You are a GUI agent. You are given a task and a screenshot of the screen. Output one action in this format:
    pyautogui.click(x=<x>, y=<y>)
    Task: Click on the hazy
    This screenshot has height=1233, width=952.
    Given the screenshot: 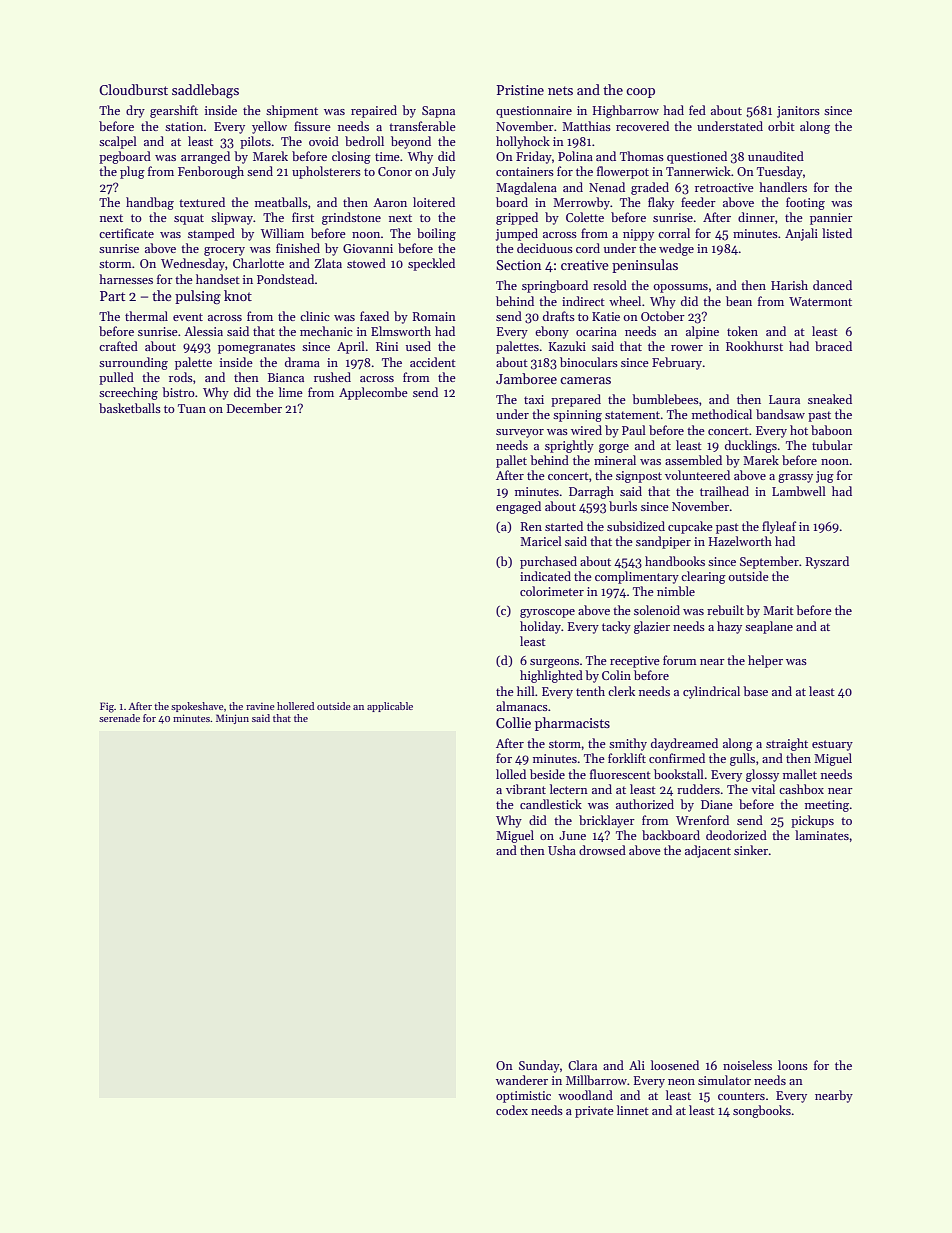 What is the action you would take?
    pyautogui.click(x=729, y=627)
